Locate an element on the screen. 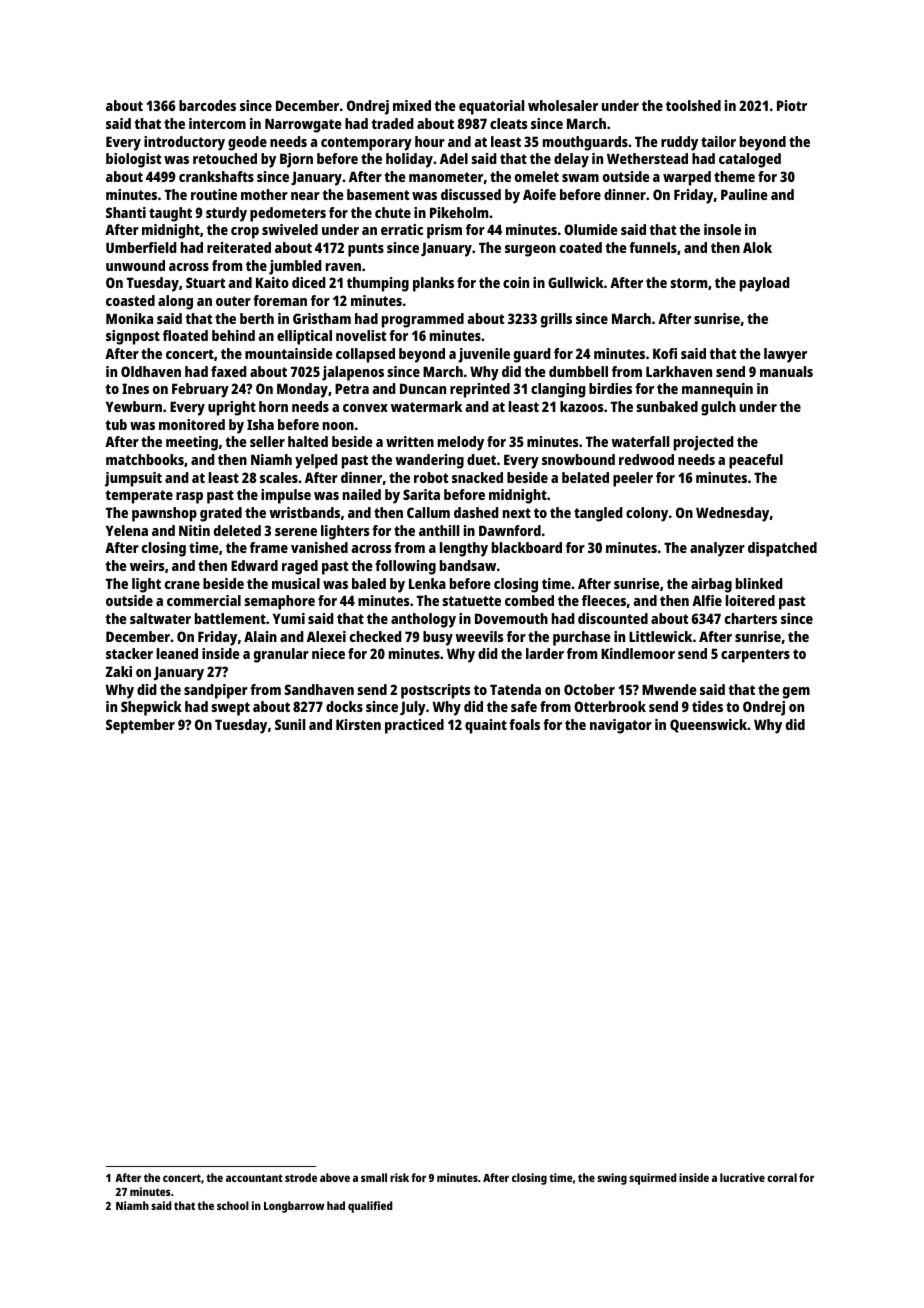  delay is located at coordinates (571, 160).
